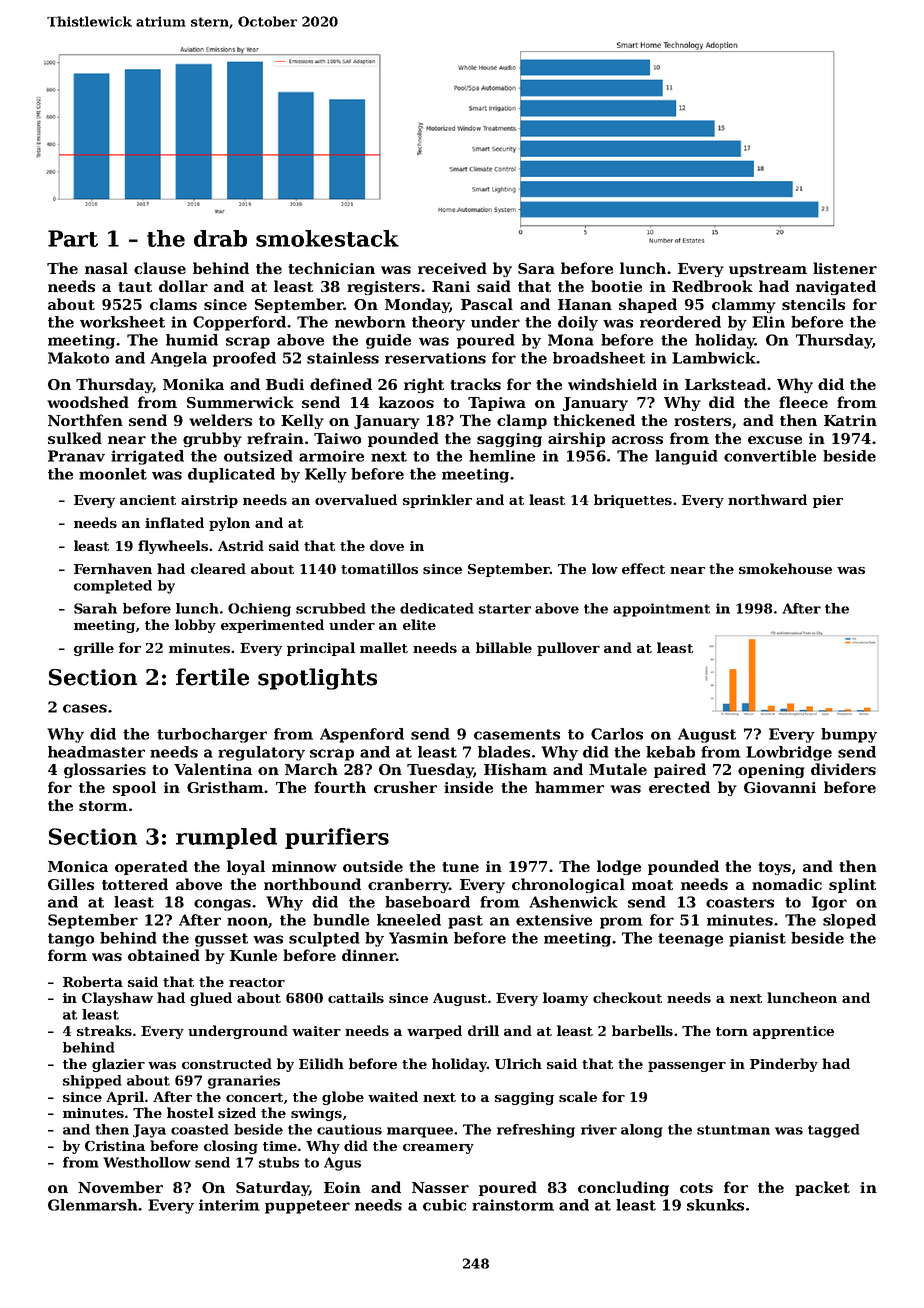 The width and height of the image is (924, 1308). Describe the element at coordinates (568, 649) in the image. I see `pullover` at that location.
